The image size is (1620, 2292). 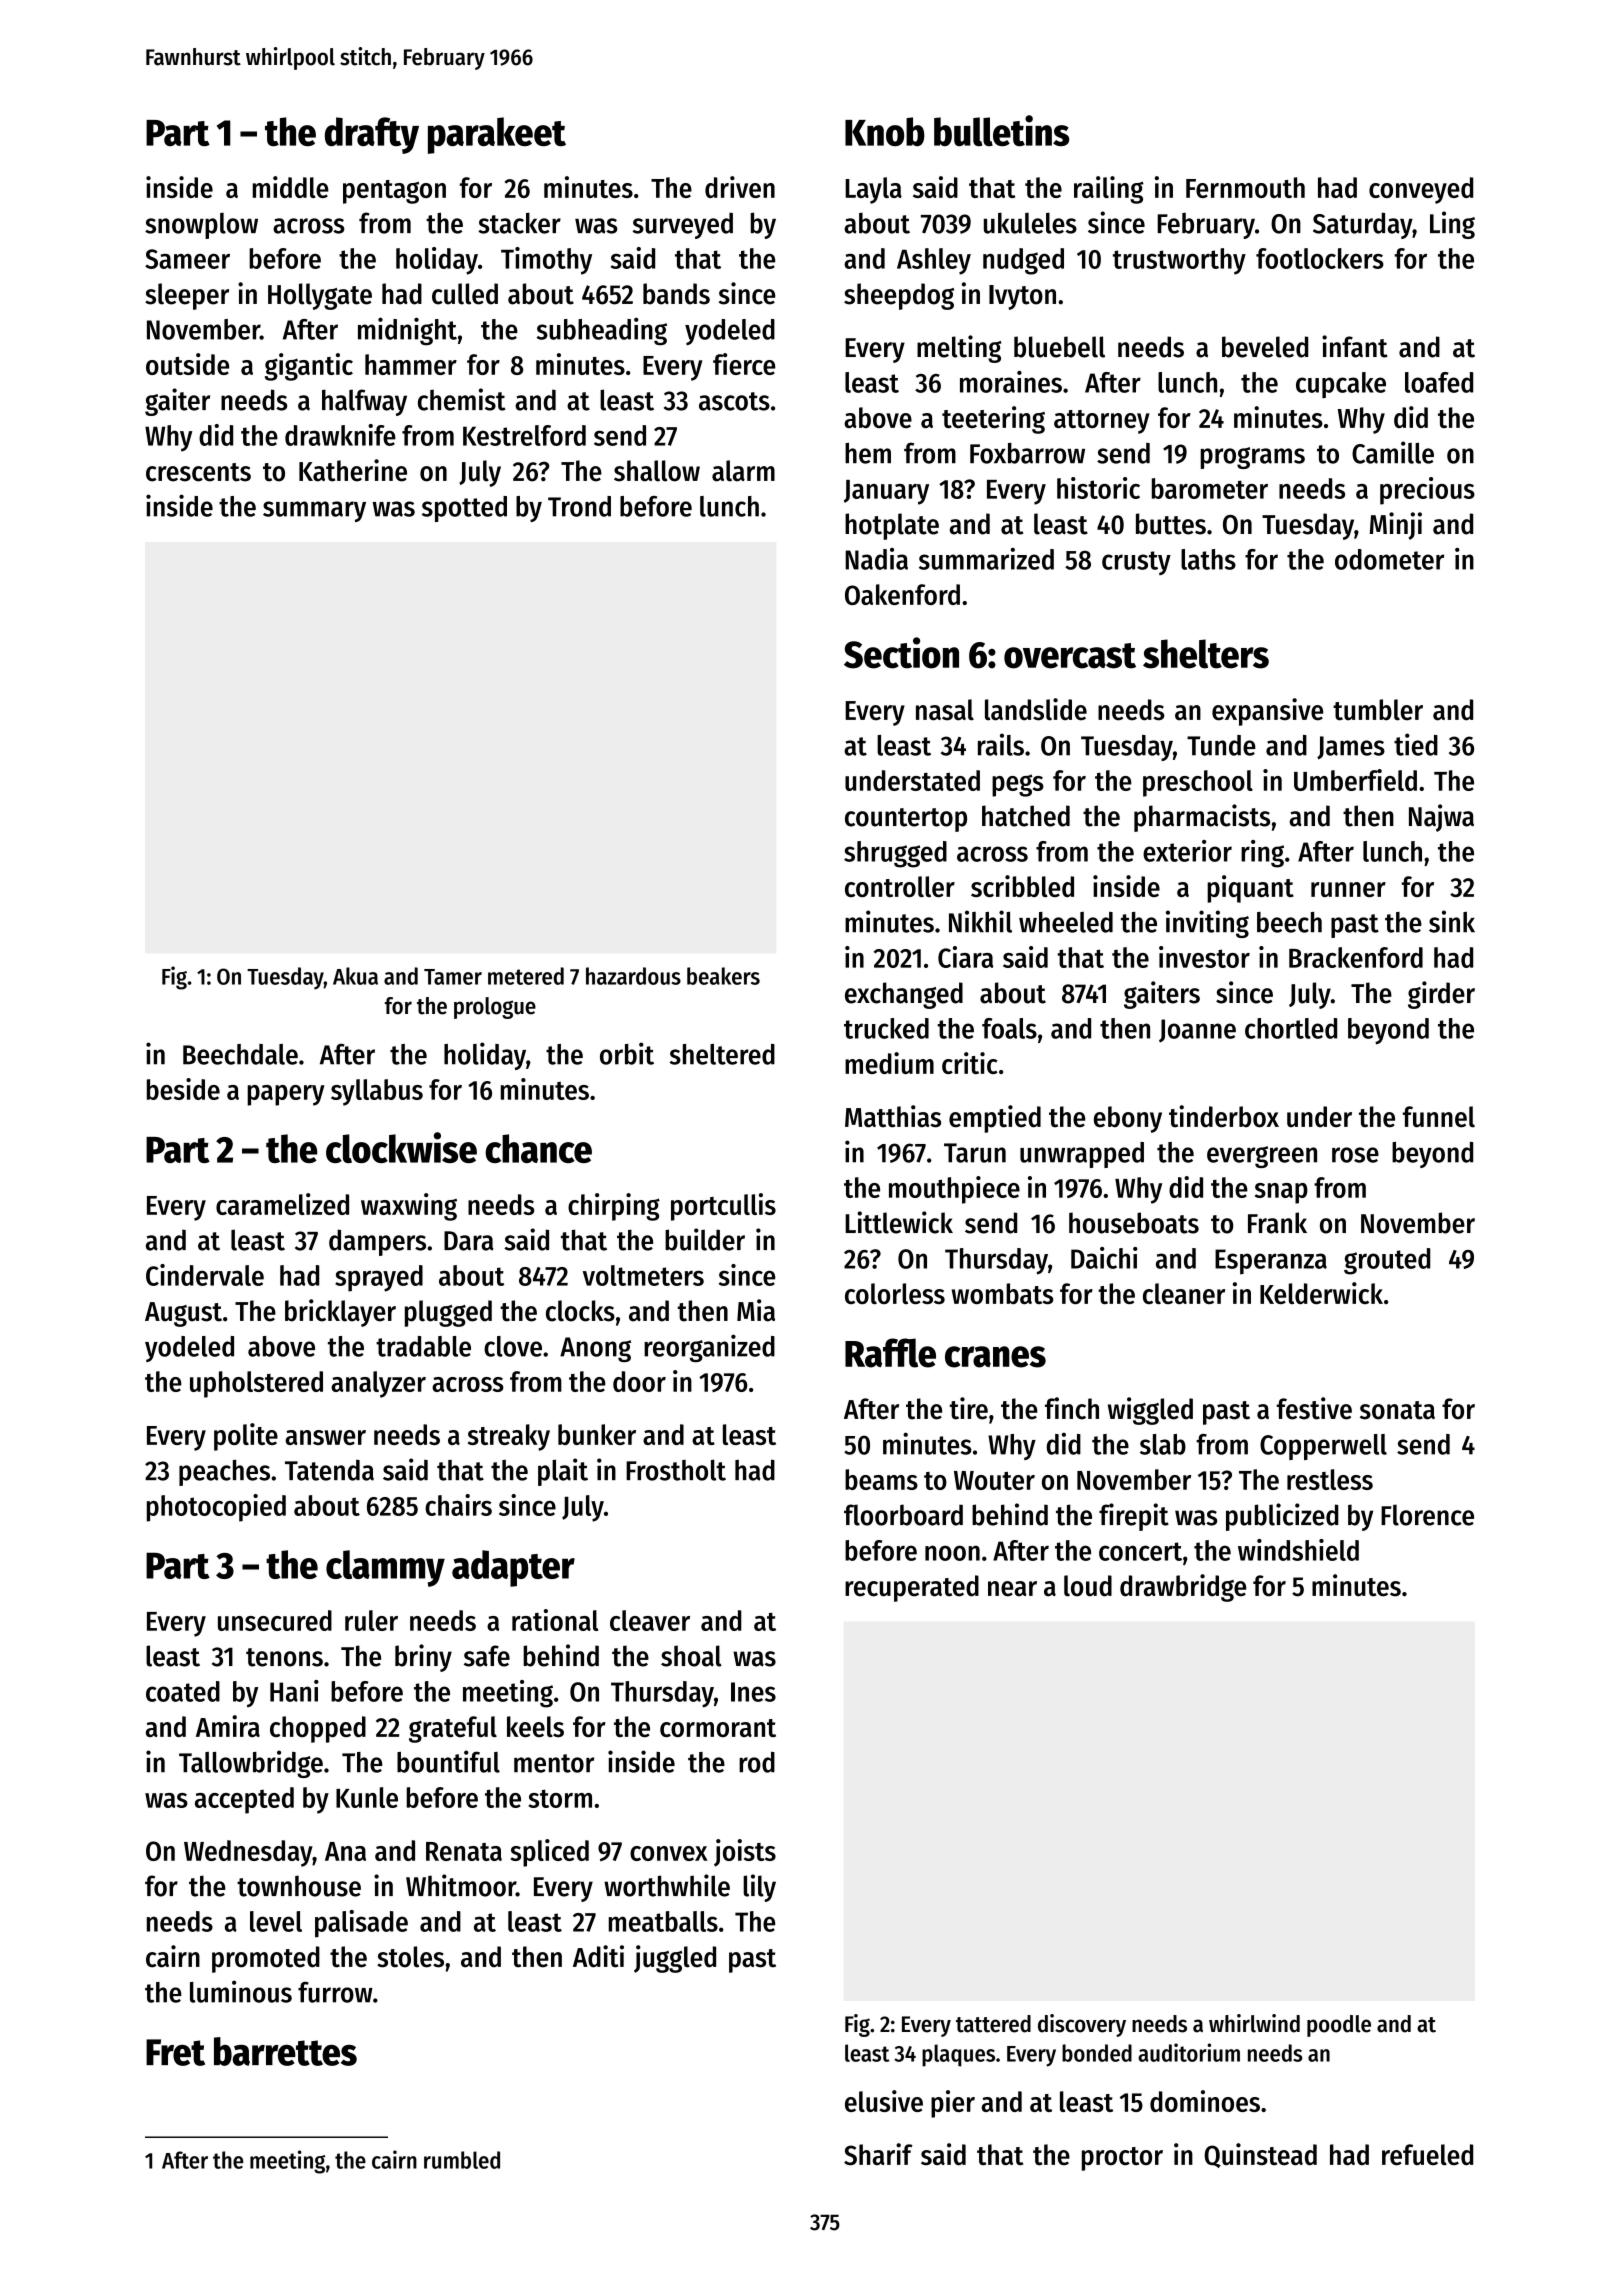 I want to click on odometer, so click(x=1389, y=559).
